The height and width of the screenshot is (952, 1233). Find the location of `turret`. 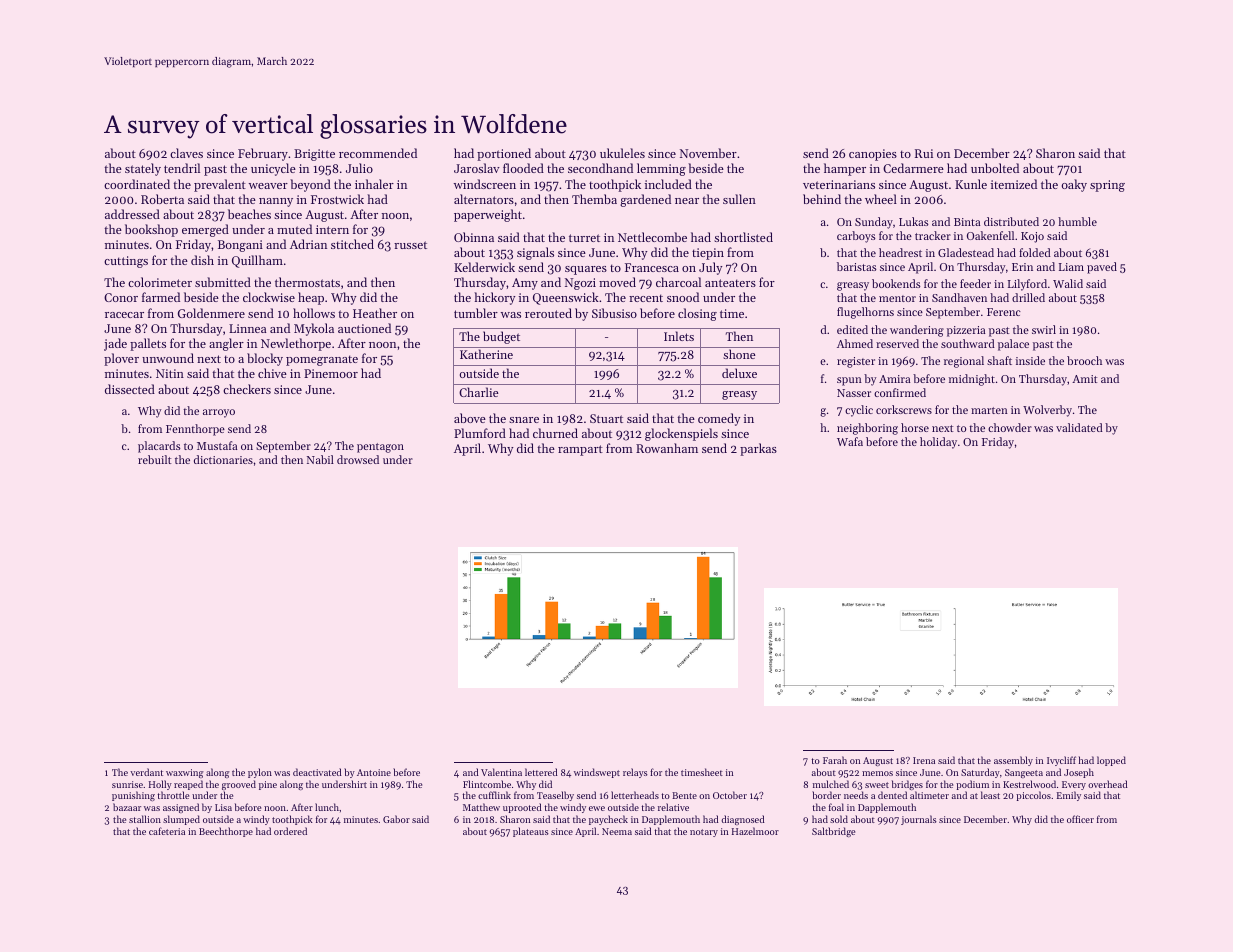

turret is located at coordinates (584, 238).
